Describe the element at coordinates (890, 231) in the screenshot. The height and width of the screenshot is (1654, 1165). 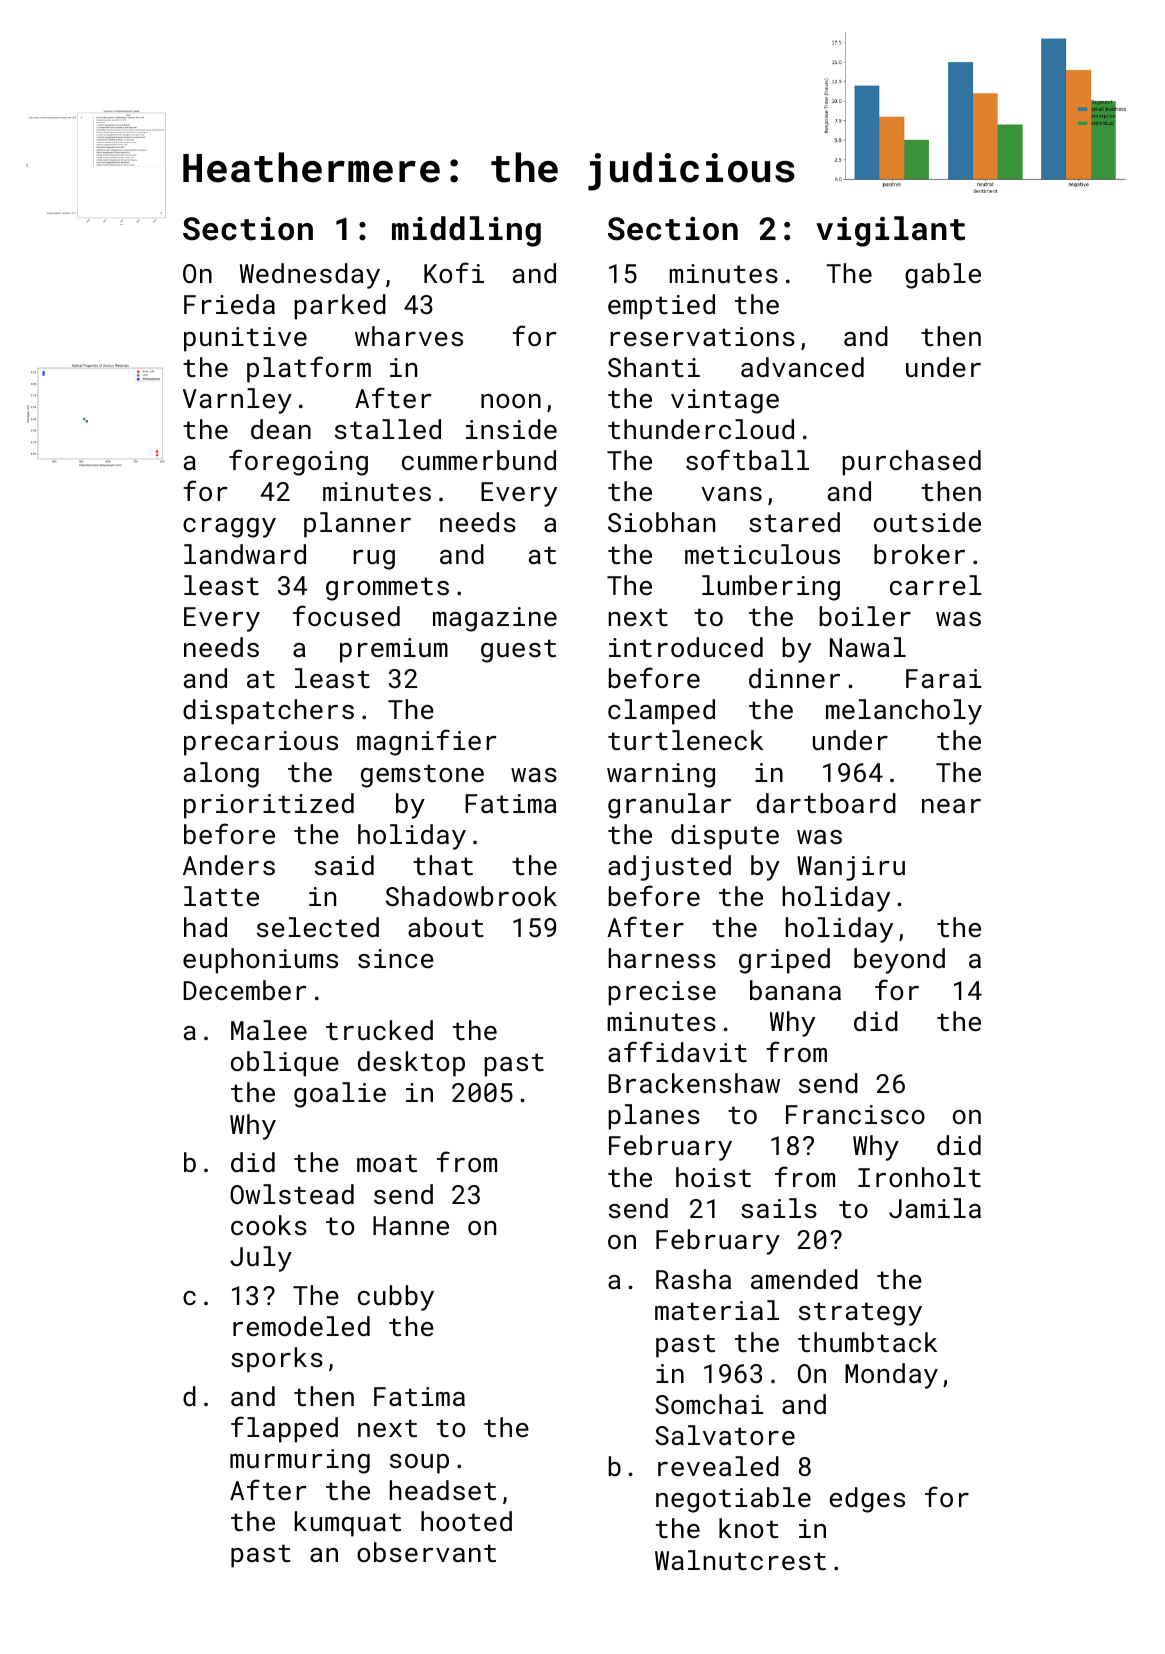
I see `vigilant` at that location.
